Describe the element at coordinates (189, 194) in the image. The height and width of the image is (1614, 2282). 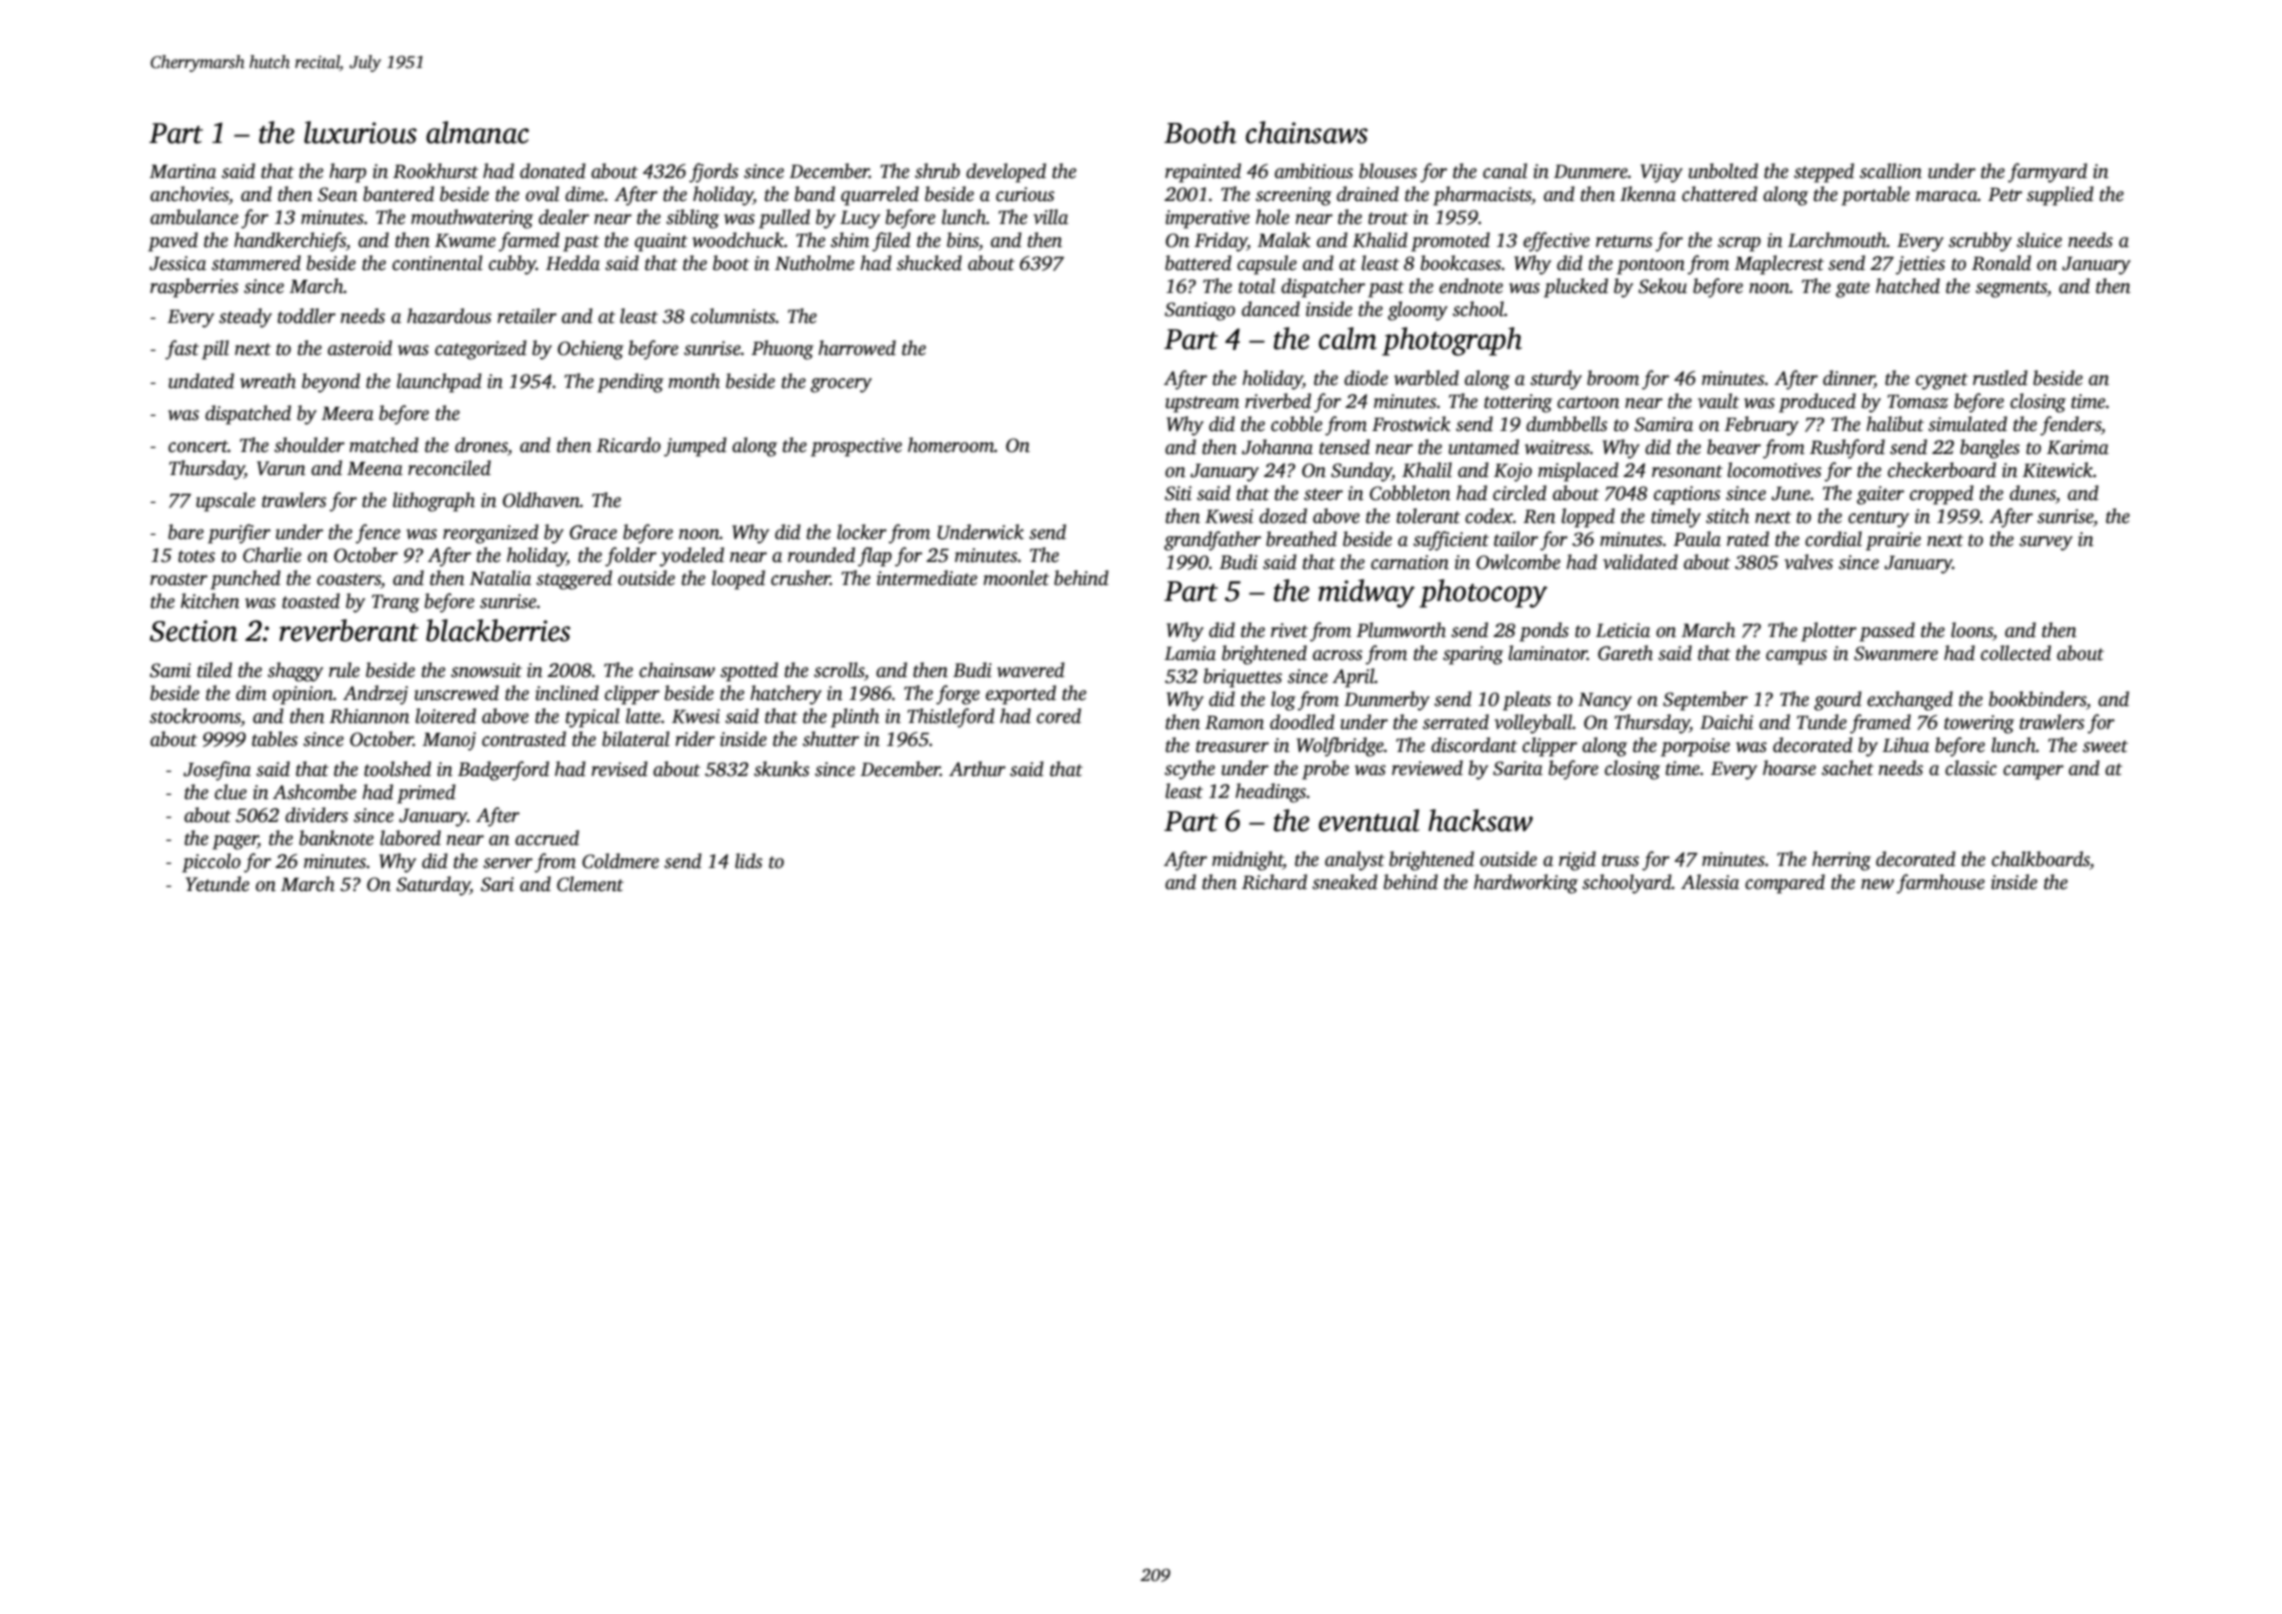
I see `anchovies` at that location.
